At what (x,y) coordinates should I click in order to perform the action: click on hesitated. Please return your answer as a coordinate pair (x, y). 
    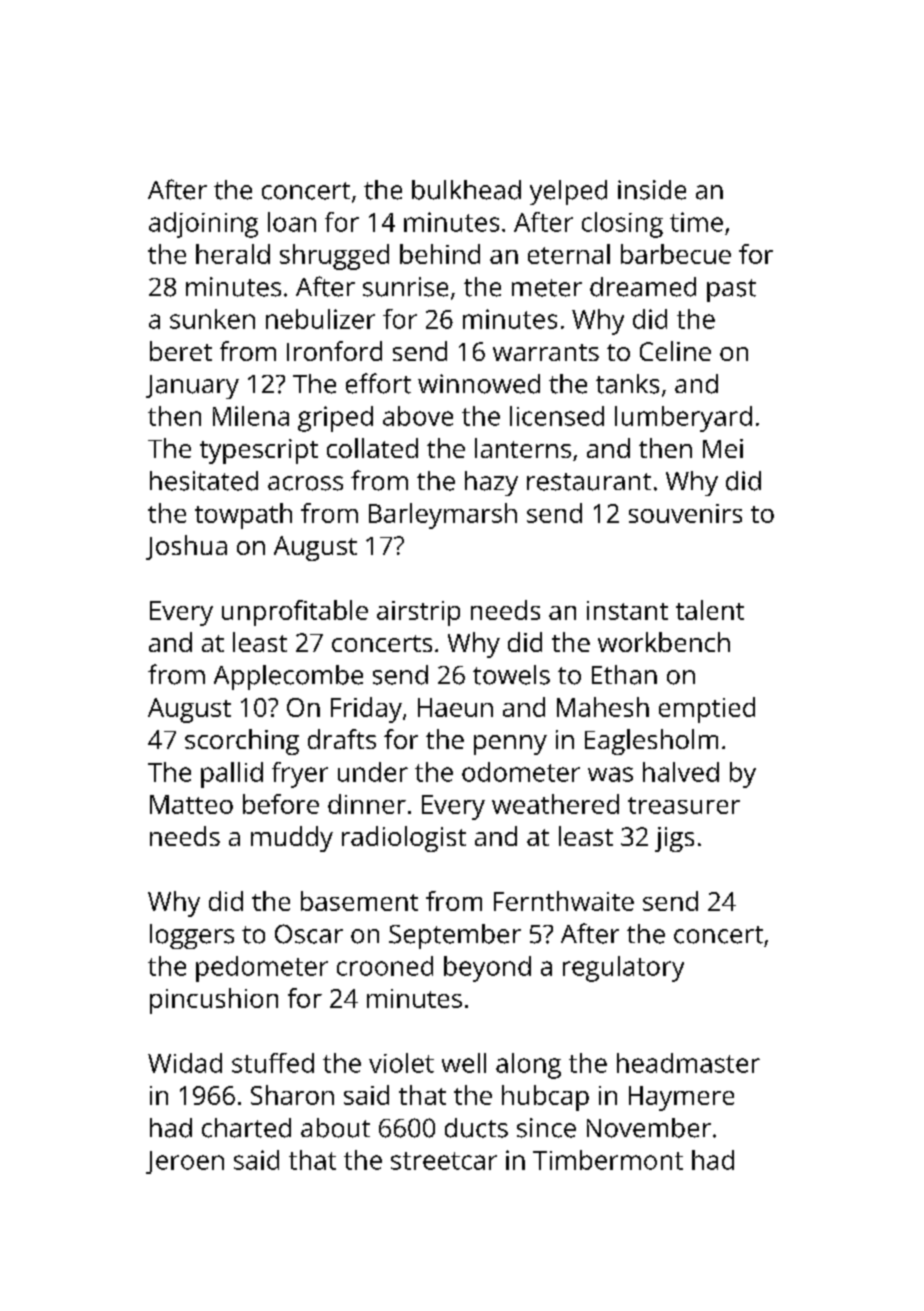
    Looking at the image, I should click on (204, 481).
